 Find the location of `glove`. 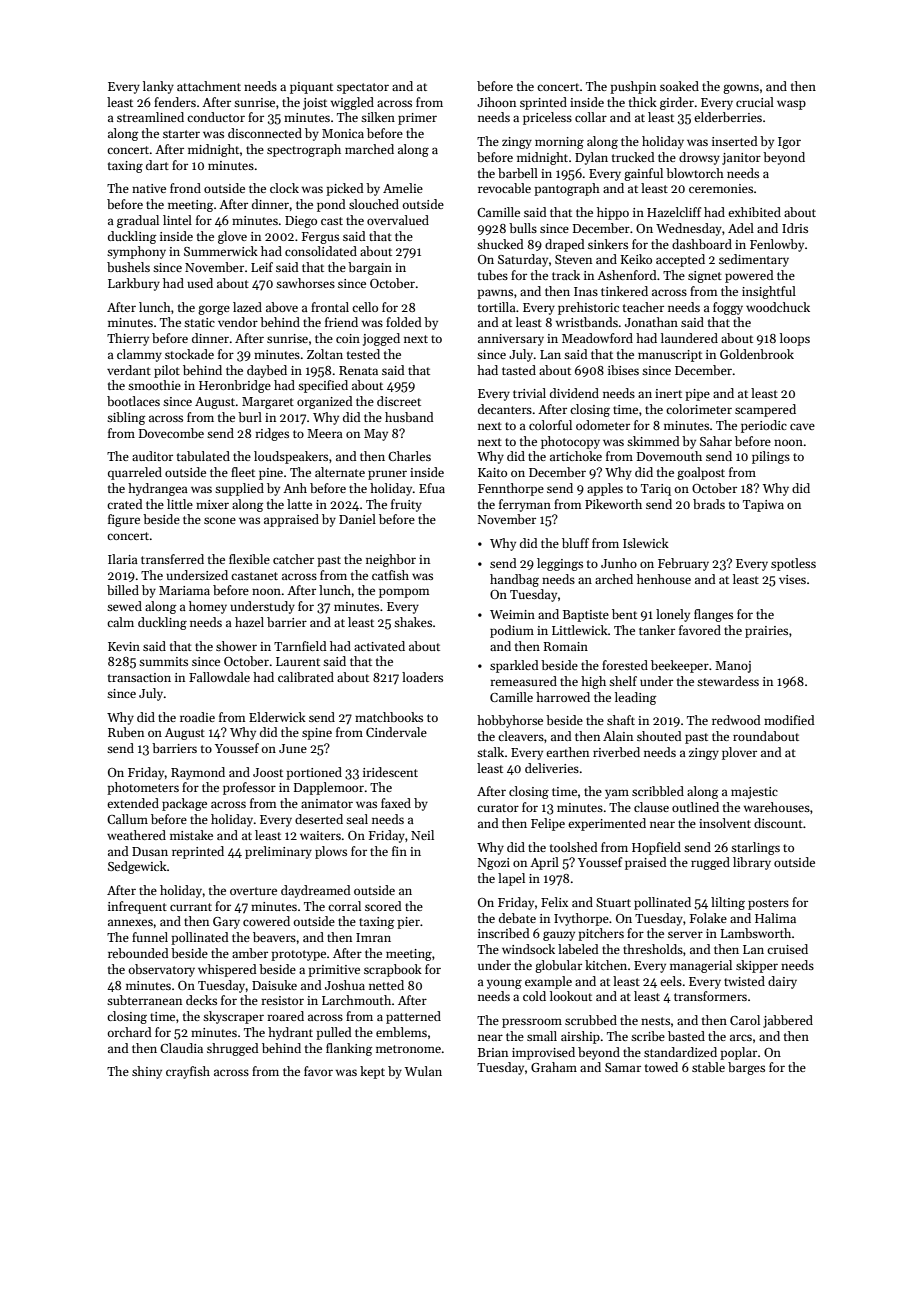

glove is located at coordinates (232, 237).
